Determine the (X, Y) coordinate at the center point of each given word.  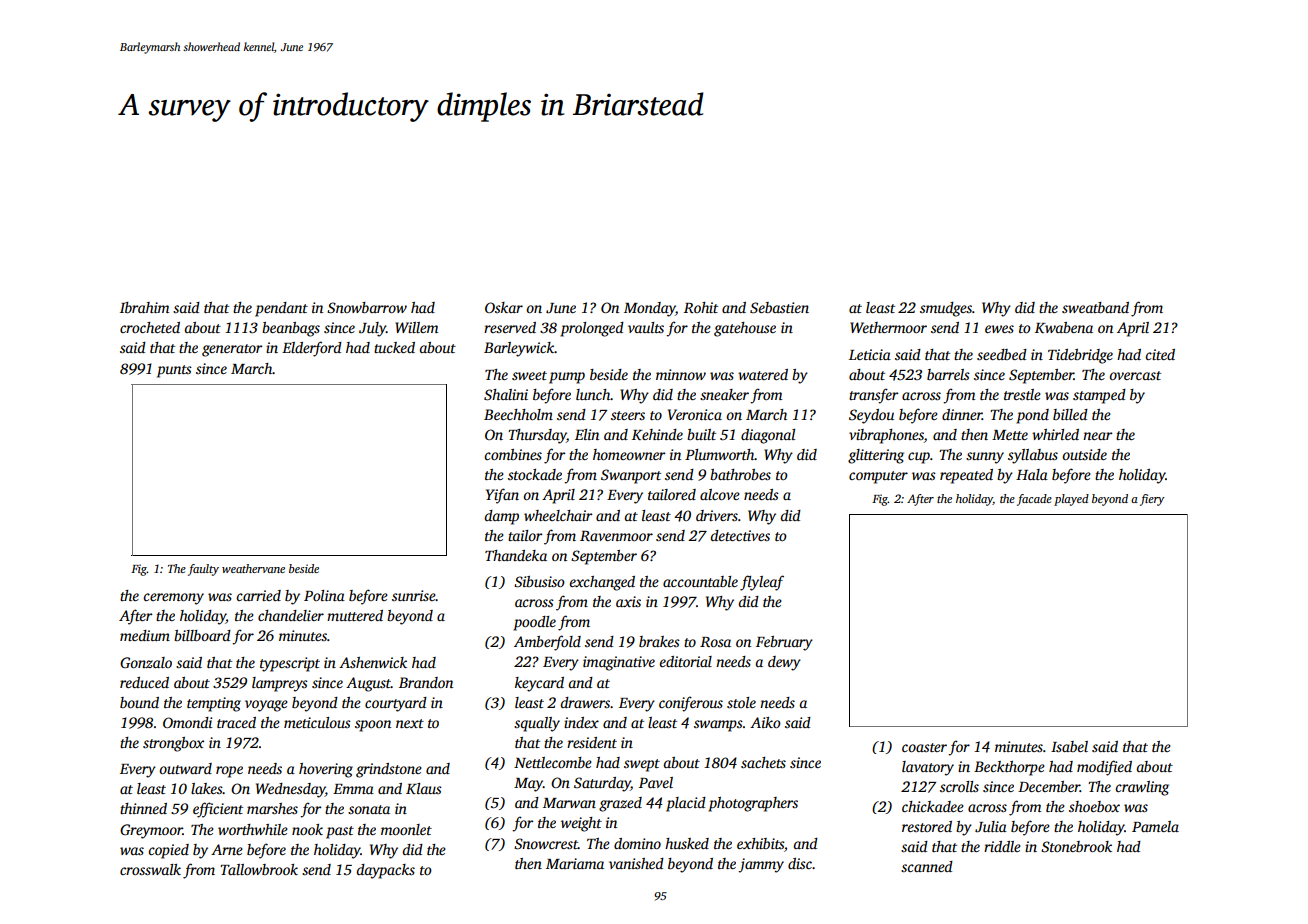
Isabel (1069, 746)
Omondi (187, 722)
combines (513, 454)
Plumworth (720, 454)
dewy (784, 663)
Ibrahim (144, 307)
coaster (924, 747)
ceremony (173, 599)
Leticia (870, 354)
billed (1070, 414)
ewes (999, 329)
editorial (685, 661)
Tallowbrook (259, 869)
